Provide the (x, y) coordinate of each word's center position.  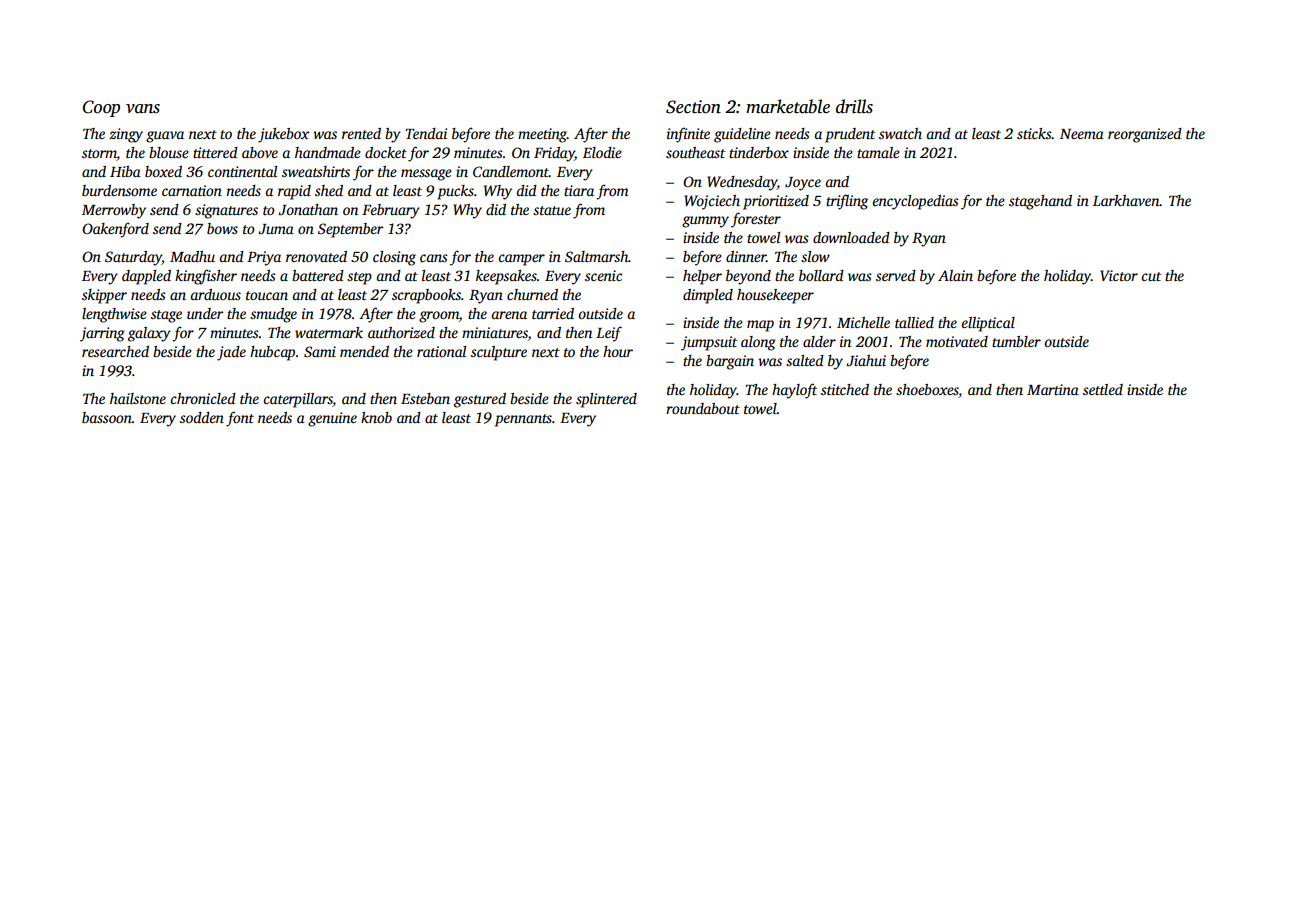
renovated (316, 256)
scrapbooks (426, 296)
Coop (101, 108)
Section (693, 107)
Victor (1119, 275)
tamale (878, 152)
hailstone (138, 398)
